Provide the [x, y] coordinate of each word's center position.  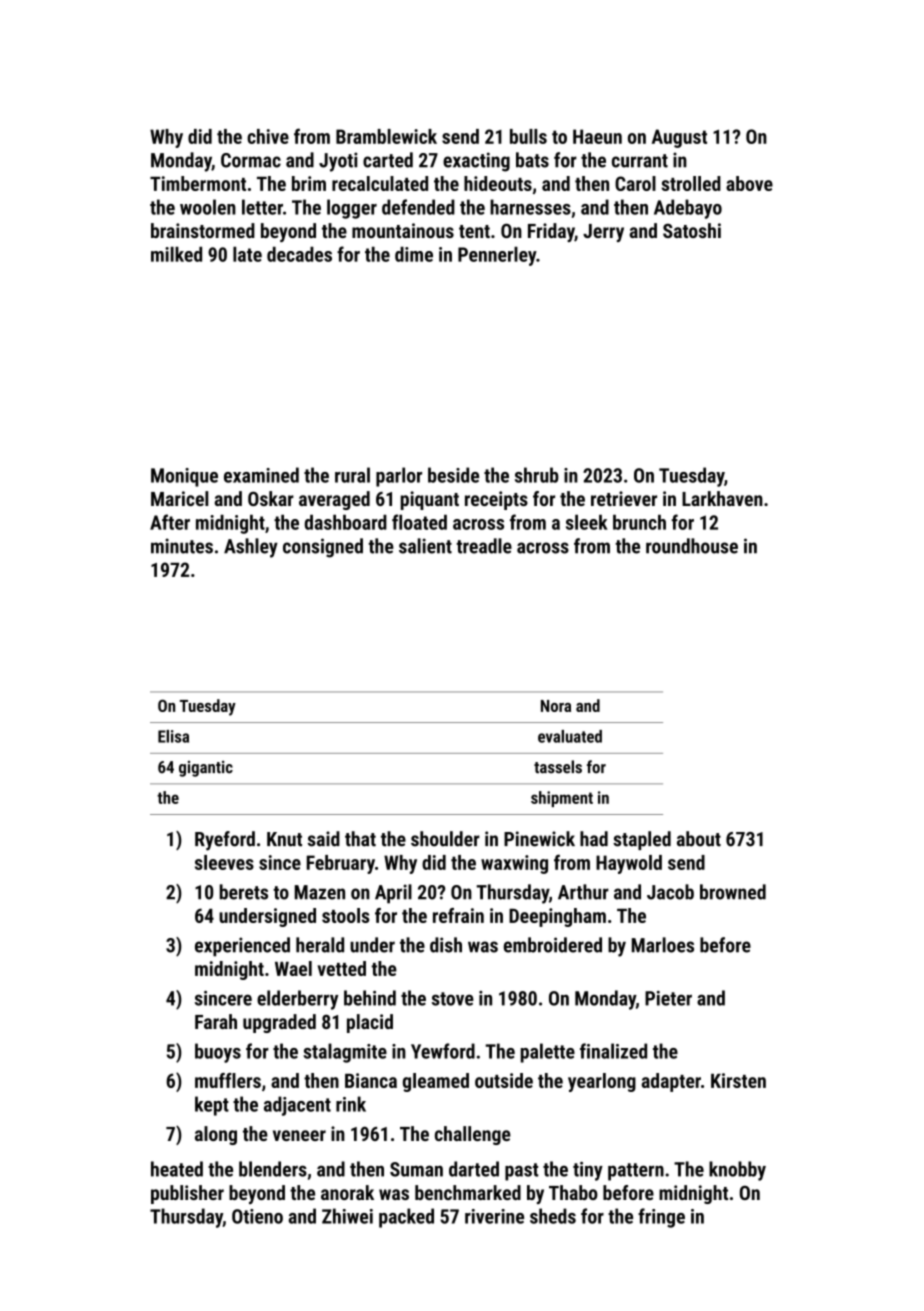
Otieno [257, 1216]
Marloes [663, 945]
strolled [691, 183]
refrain [458, 915]
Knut [284, 839]
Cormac [251, 160]
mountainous [403, 230]
